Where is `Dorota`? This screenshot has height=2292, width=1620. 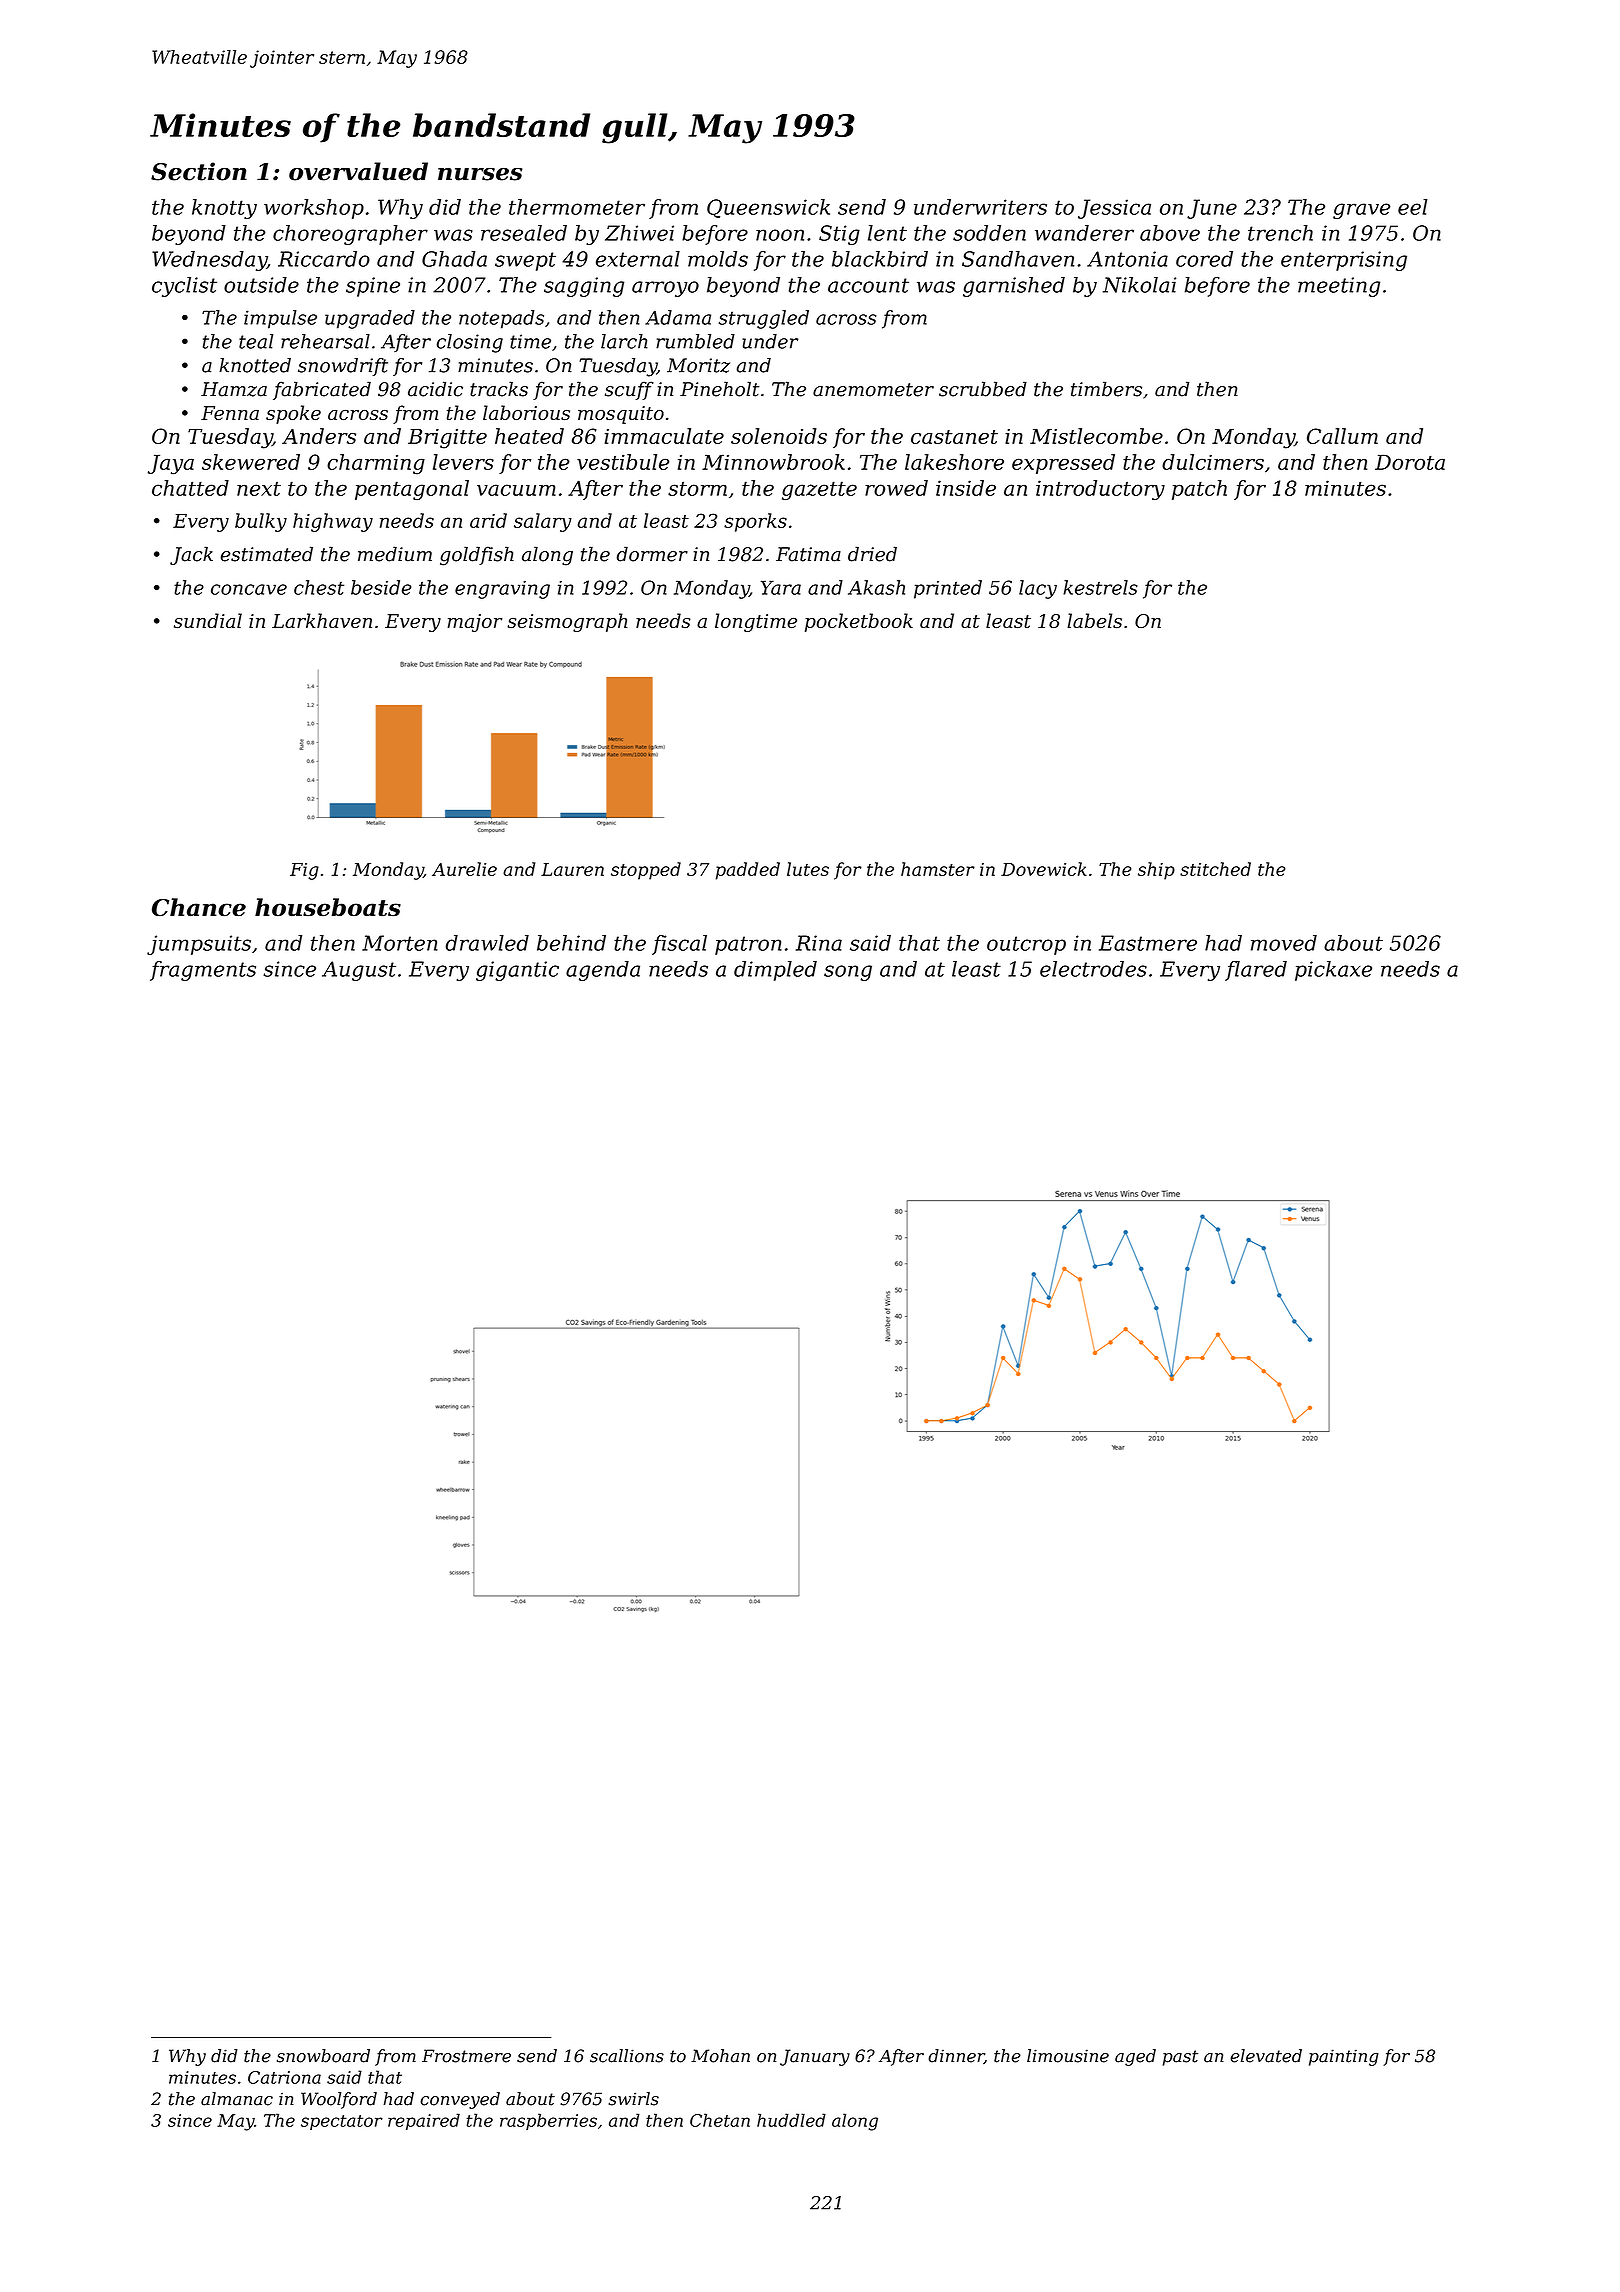 Dorota is located at coordinates (1410, 462).
